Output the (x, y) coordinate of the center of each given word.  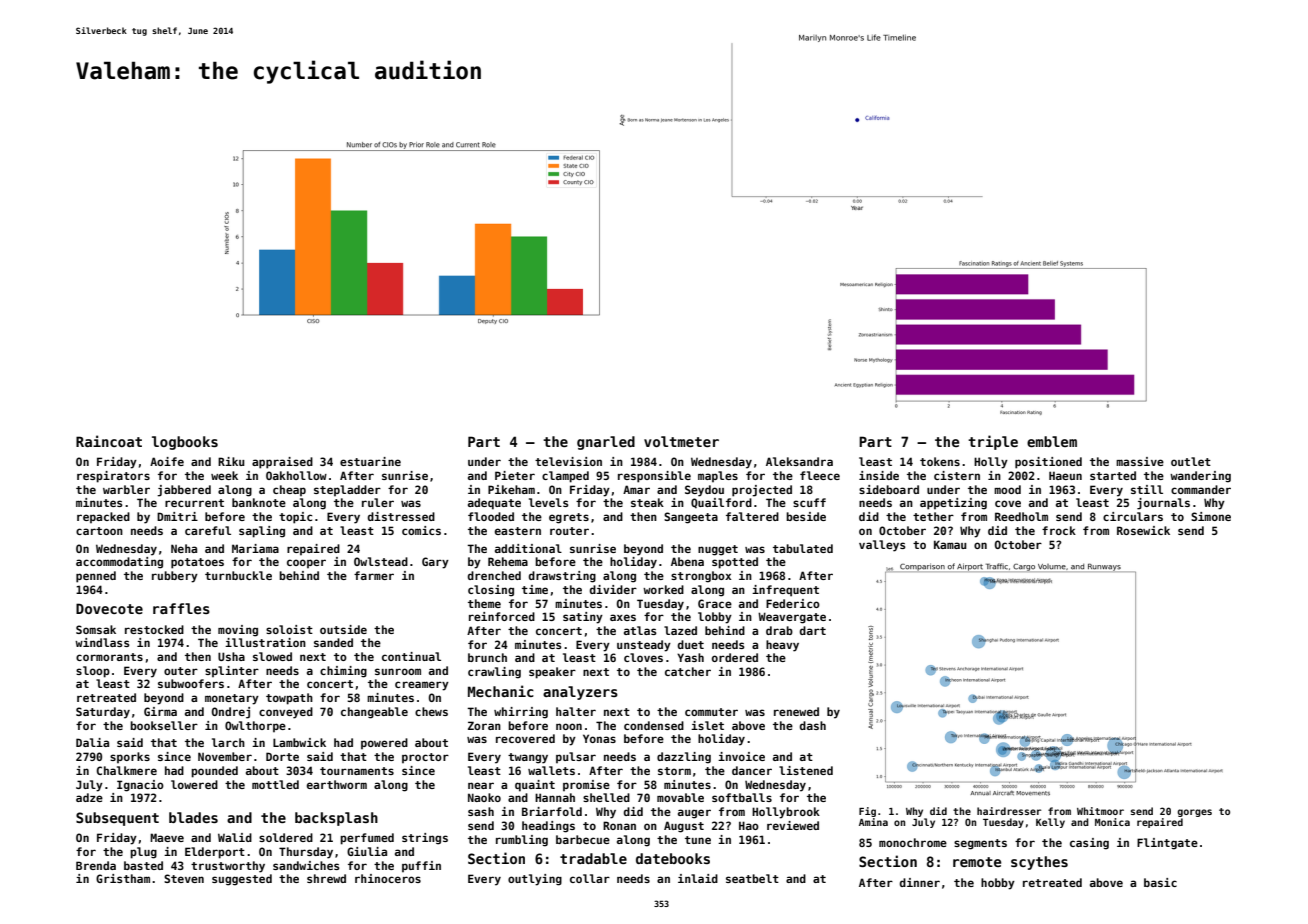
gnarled (606, 443)
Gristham (123, 878)
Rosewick (1143, 530)
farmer (374, 575)
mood (1007, 489)
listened (806, 770)
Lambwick (299, 742)
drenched (494, 575)
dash (813, 725)
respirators (113, 477)
